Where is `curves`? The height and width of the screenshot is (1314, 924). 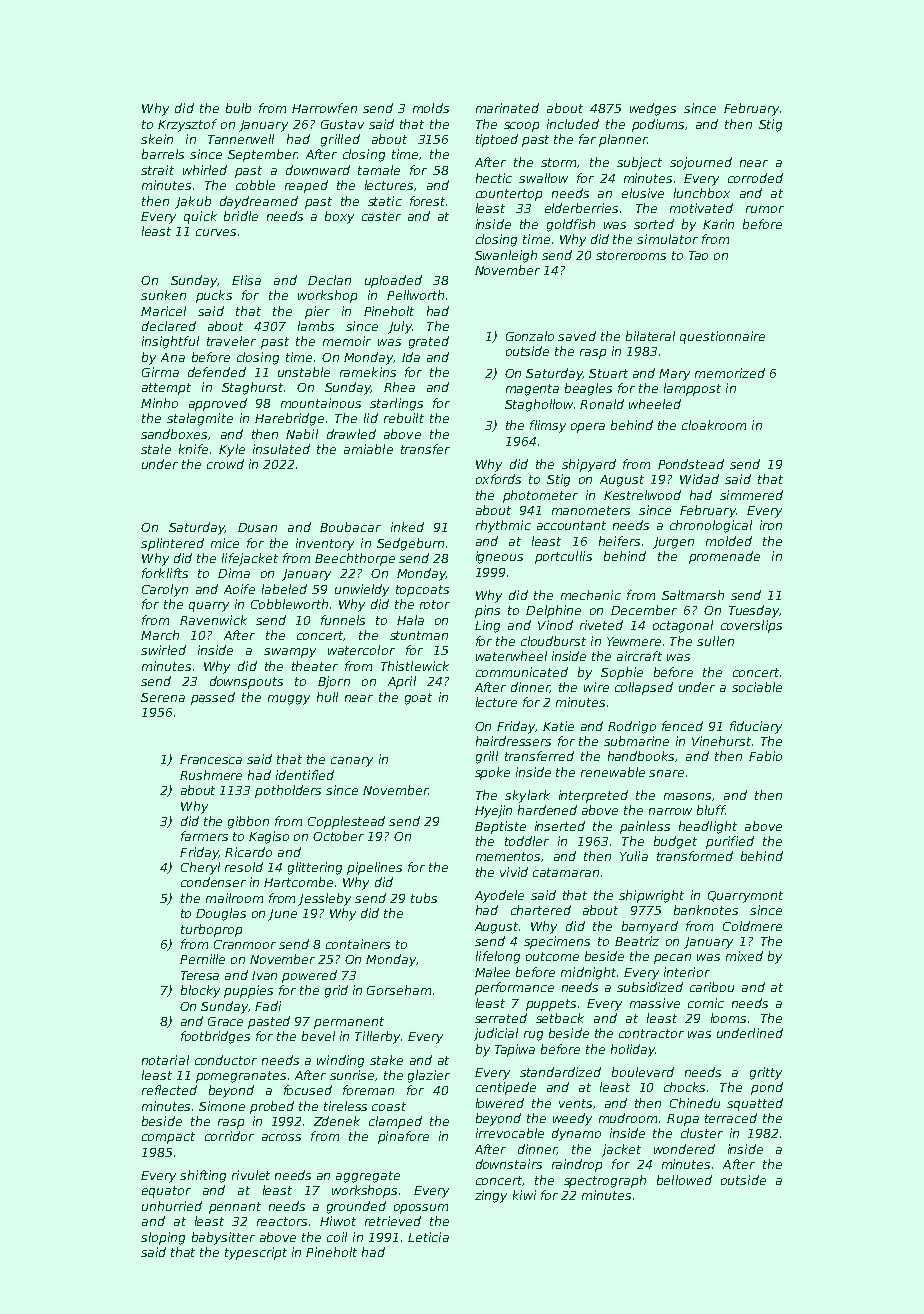 curves is located at coordinates (216, 232).
